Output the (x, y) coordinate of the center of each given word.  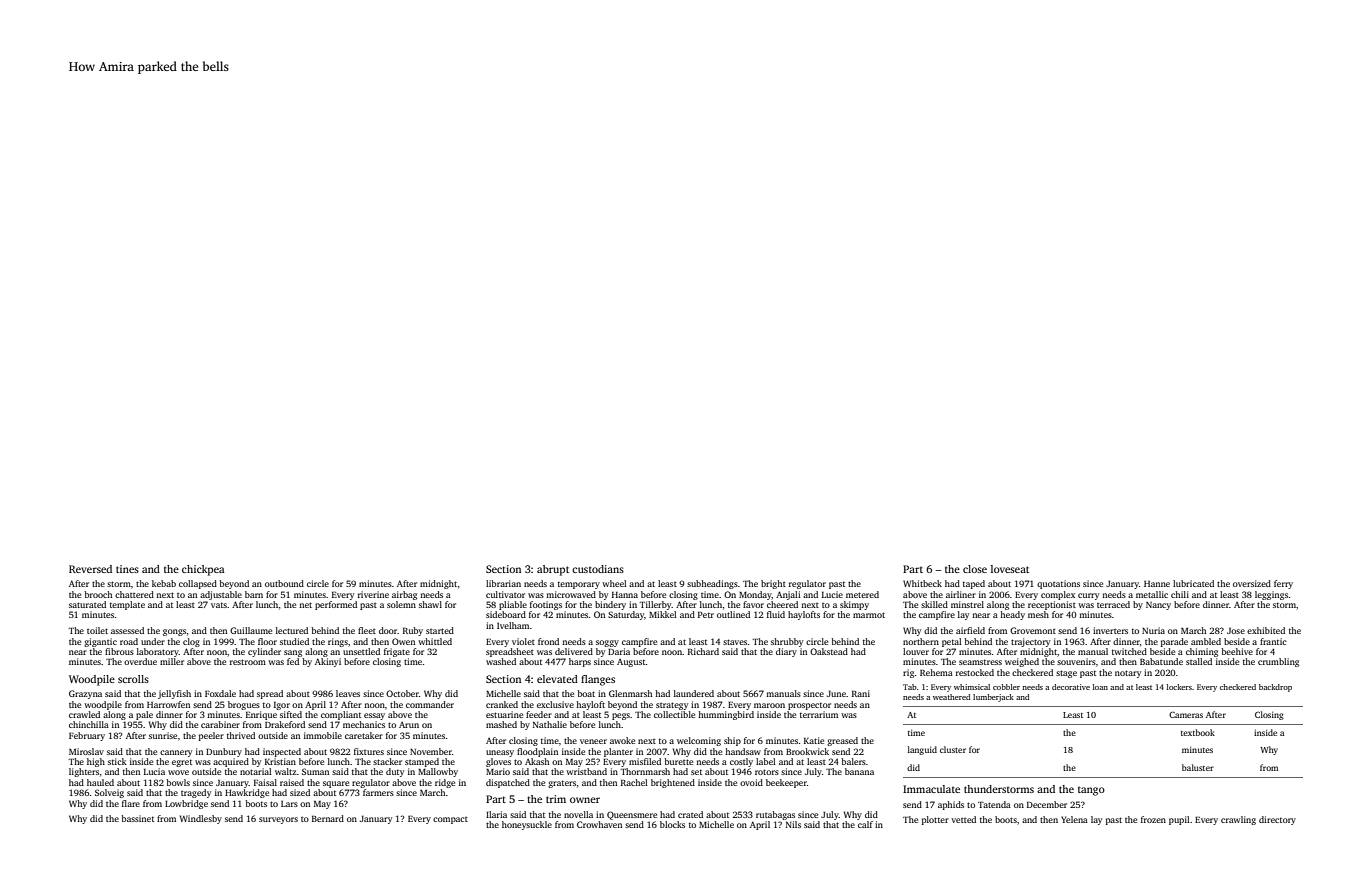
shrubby (787, 642)
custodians (598, 569)
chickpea (203, 570)
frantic (1273, 641)
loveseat (1010, 569)
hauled (100, 782)
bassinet (137, 818)
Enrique (261, 715)
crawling (1238, 820)
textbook (1198, 732)
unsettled (361, 651)
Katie (814, 740)
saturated (87, 604)
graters (562, 784)
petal (952, 642)
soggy (607, 643)
